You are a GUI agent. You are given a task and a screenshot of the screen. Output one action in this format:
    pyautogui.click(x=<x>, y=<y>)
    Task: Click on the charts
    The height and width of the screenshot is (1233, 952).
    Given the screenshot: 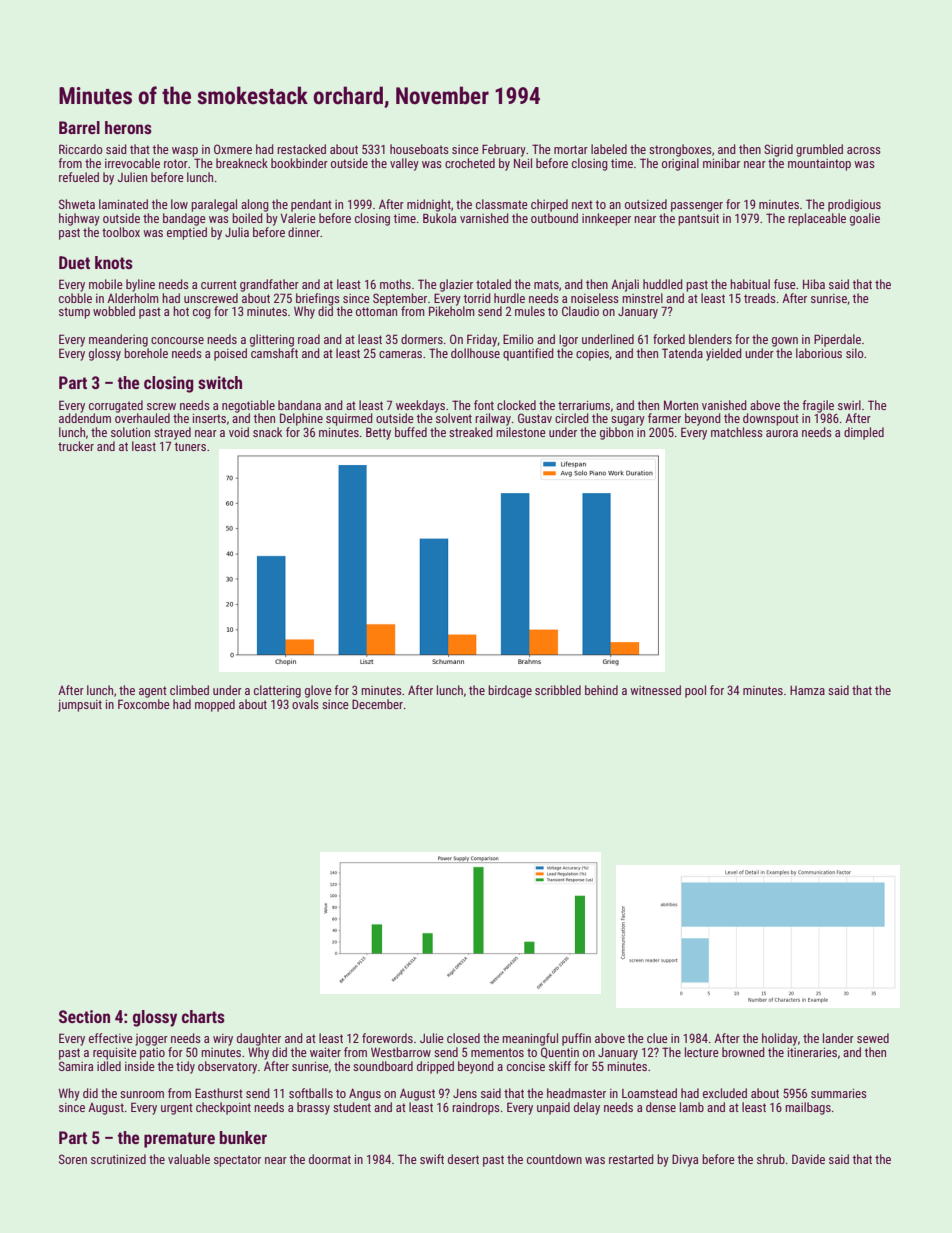 What is the action you would take?
    pyautogui.click(x=203, y=1016)
